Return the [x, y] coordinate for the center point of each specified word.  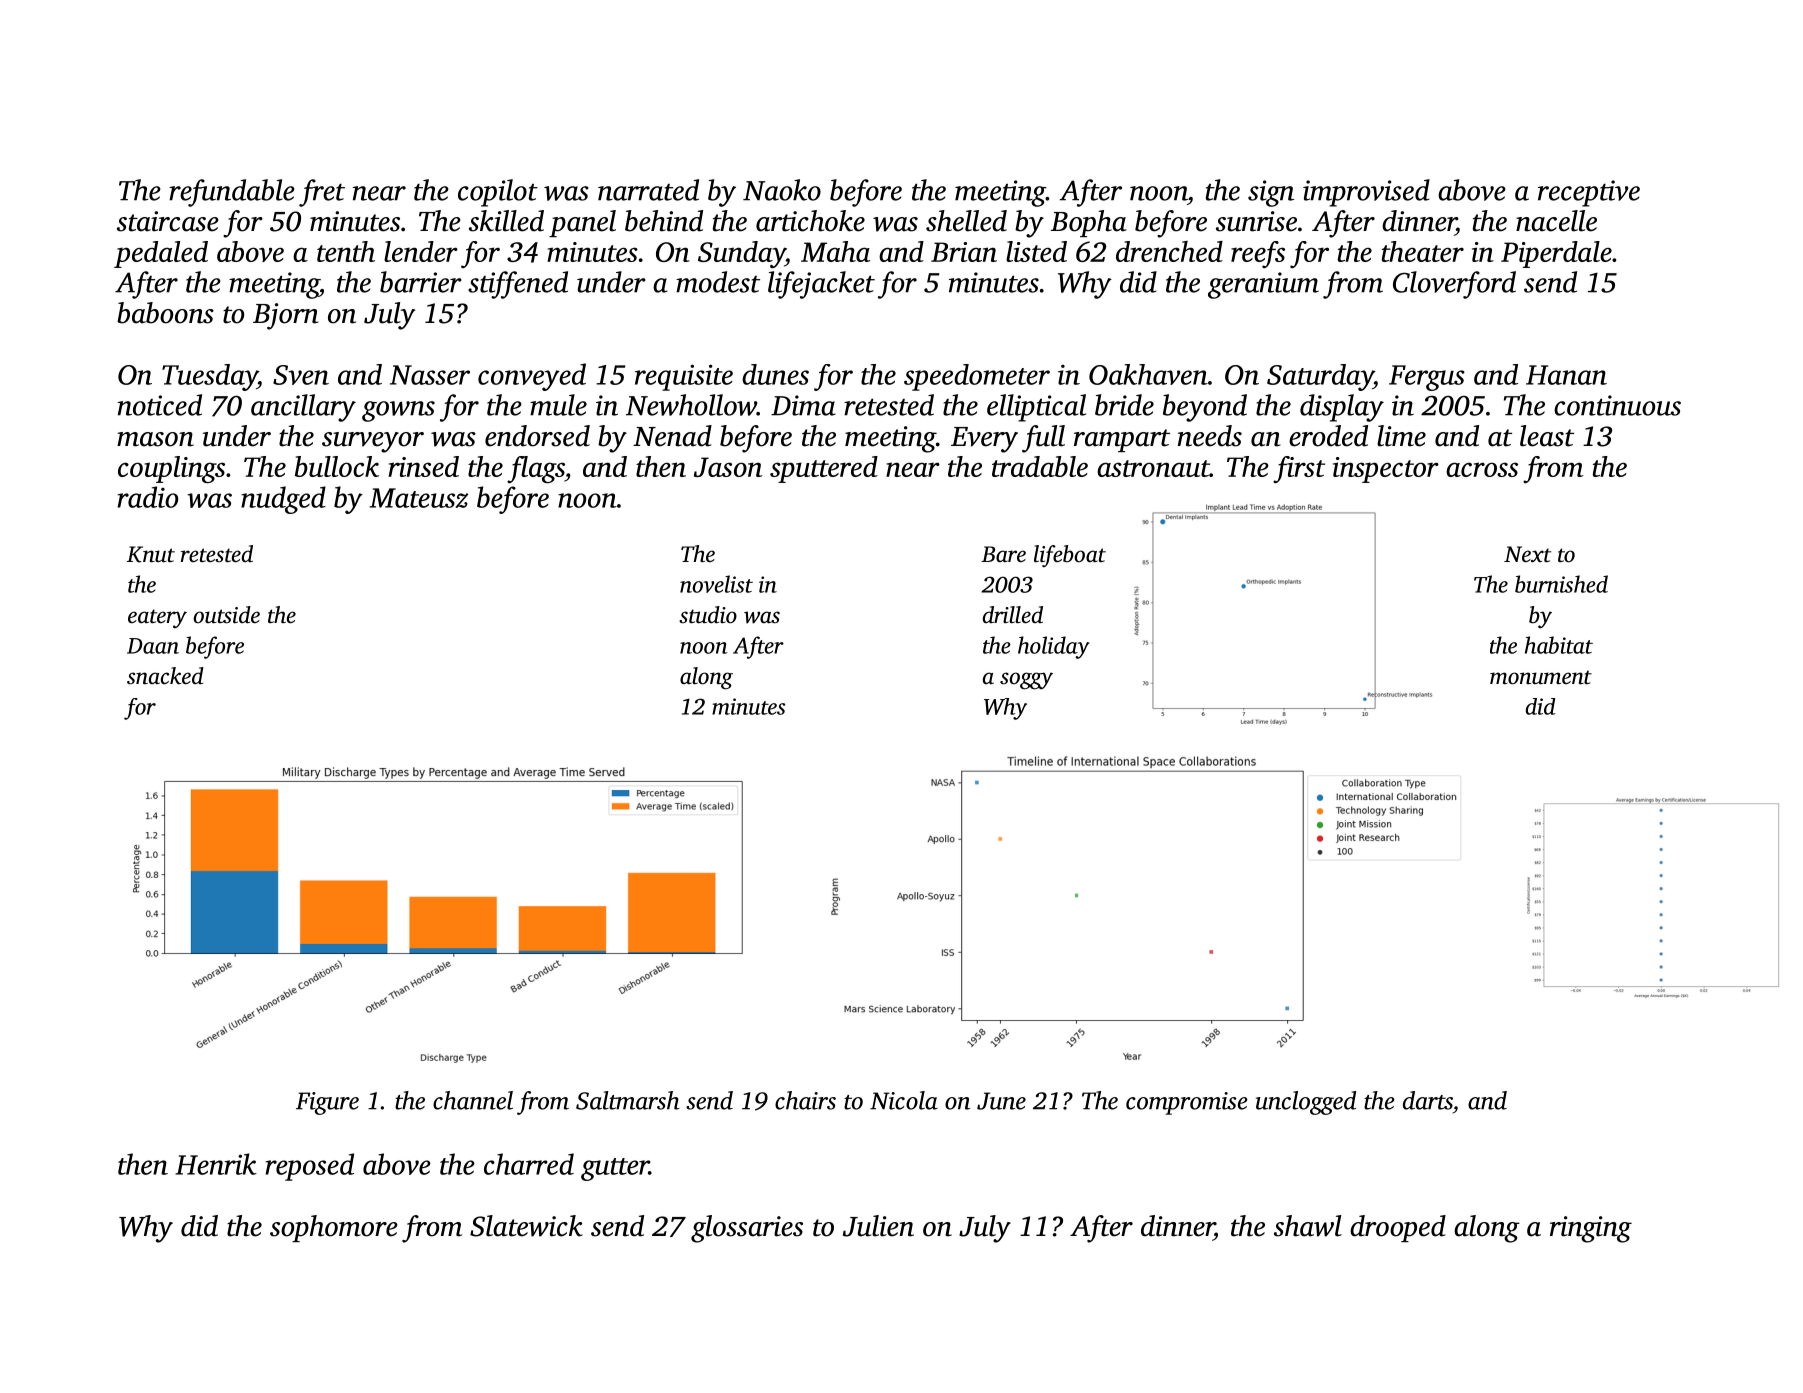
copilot [498, 193]
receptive [1589, 193]
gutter [615, 1169]
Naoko [782, 190]
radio [147, 497]
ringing [1591, 1229]
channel [473, 1100]
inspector [1386, 470]
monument [1541, 677]
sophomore [334, 1228]
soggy [1026, 681]
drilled [1013, 615]
